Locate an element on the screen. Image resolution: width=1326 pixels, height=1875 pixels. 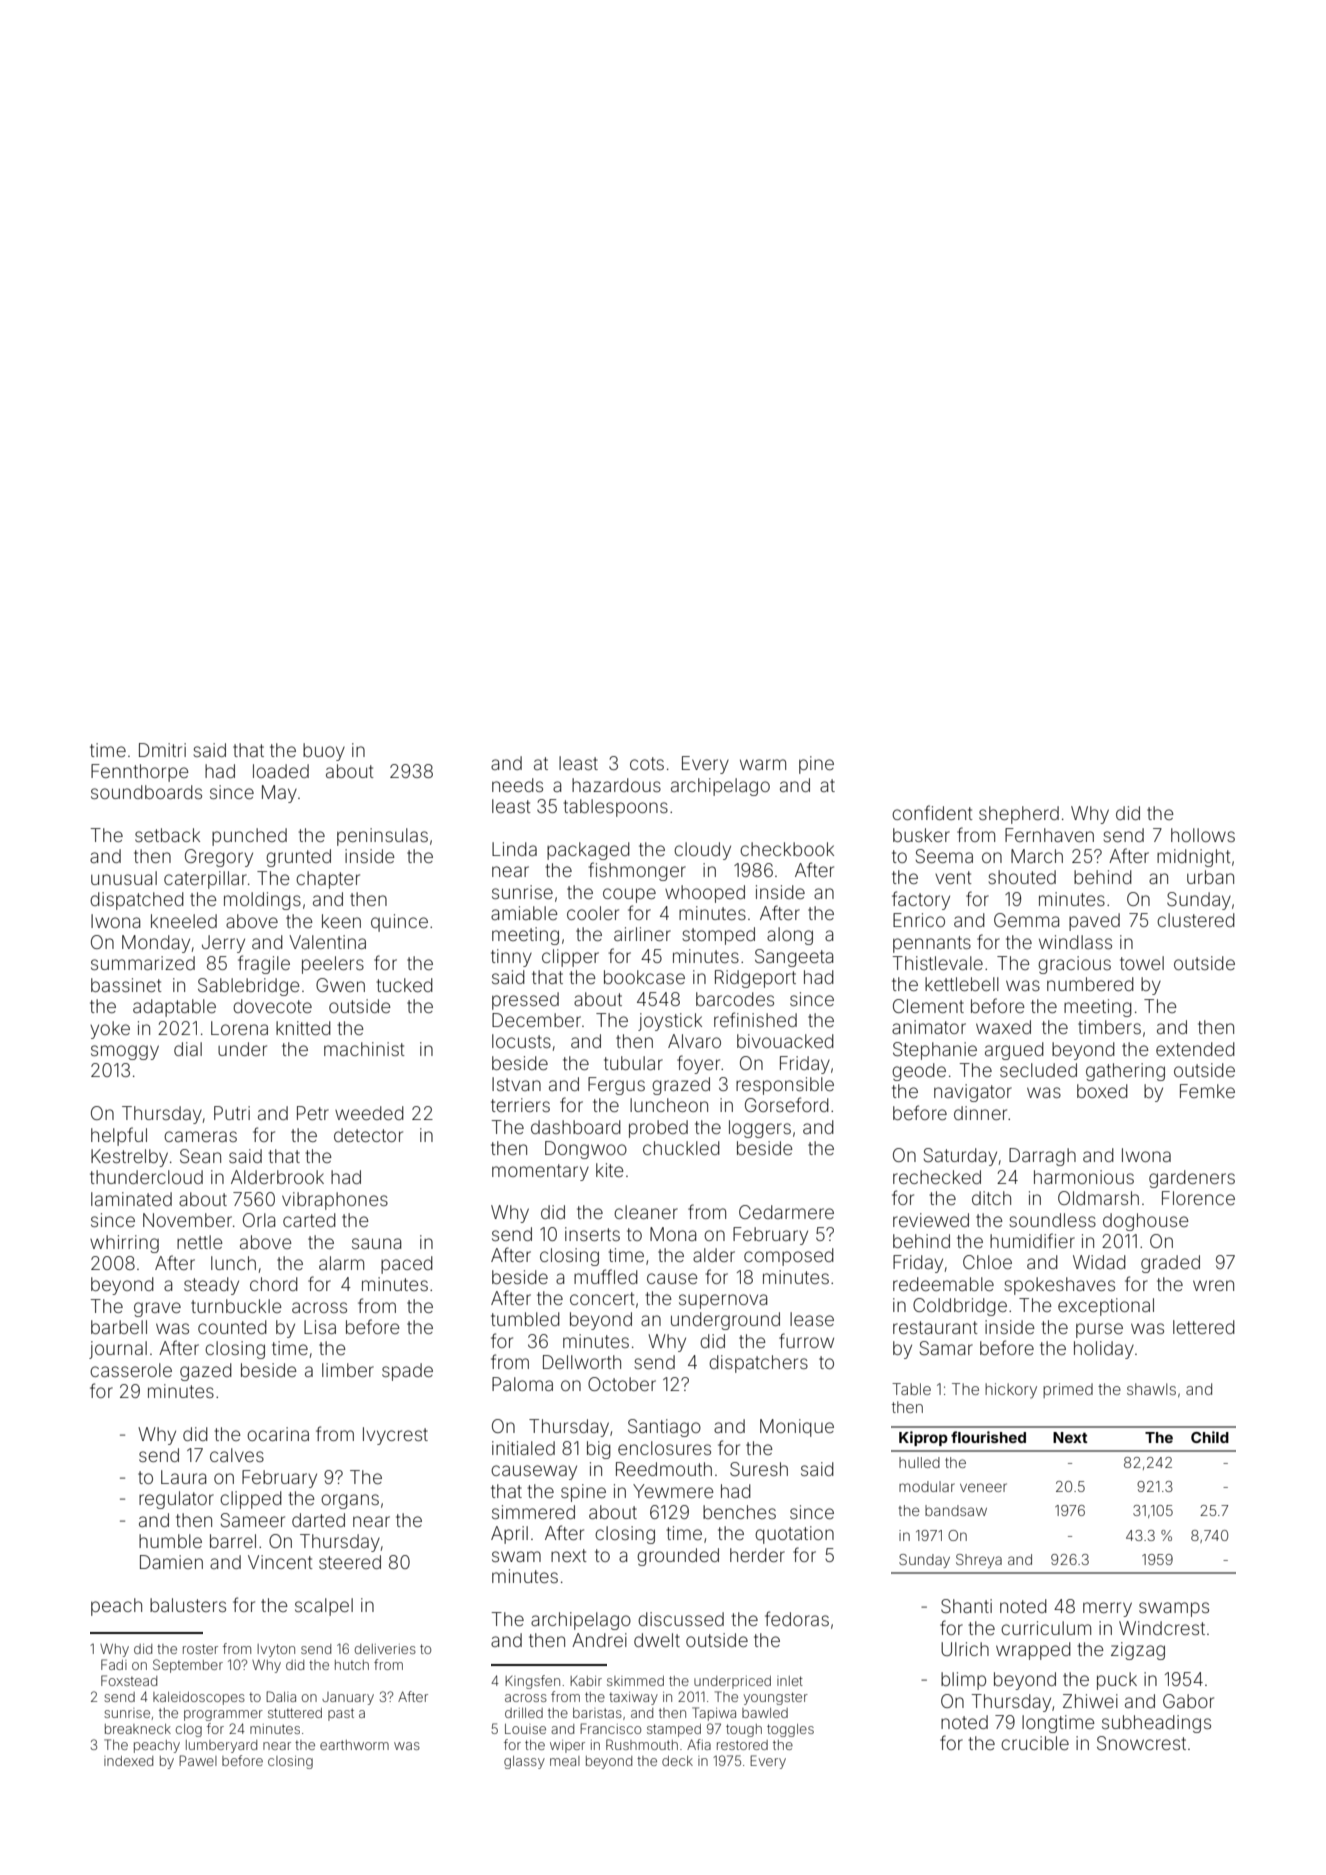
Windcrest is located at coordinates (1162, 1628).
